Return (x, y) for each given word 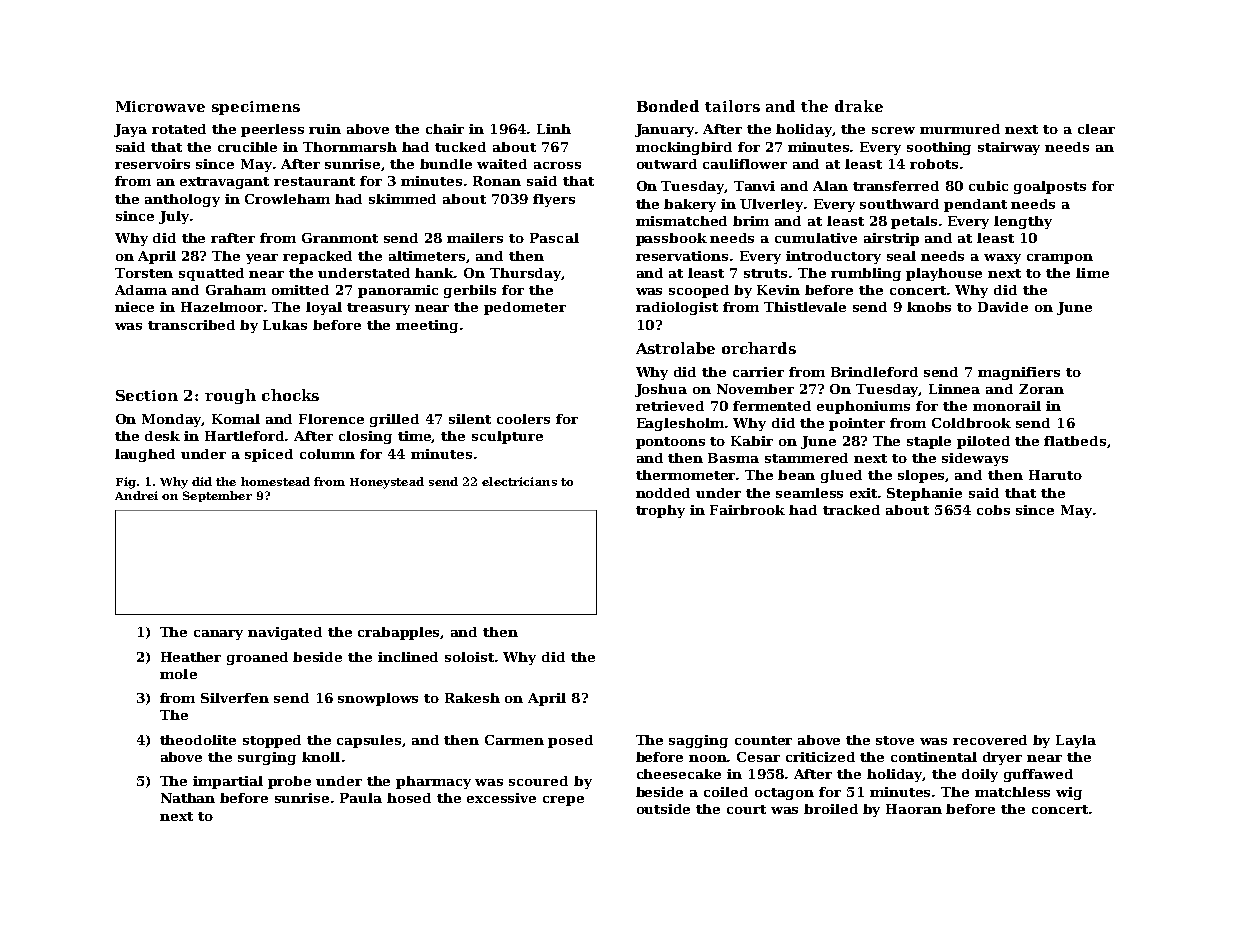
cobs (993, 510)
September (217, 496)
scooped (699, 291)
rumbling (866, 274)
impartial (228, 782)
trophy (660, 511)
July (174, 217)
